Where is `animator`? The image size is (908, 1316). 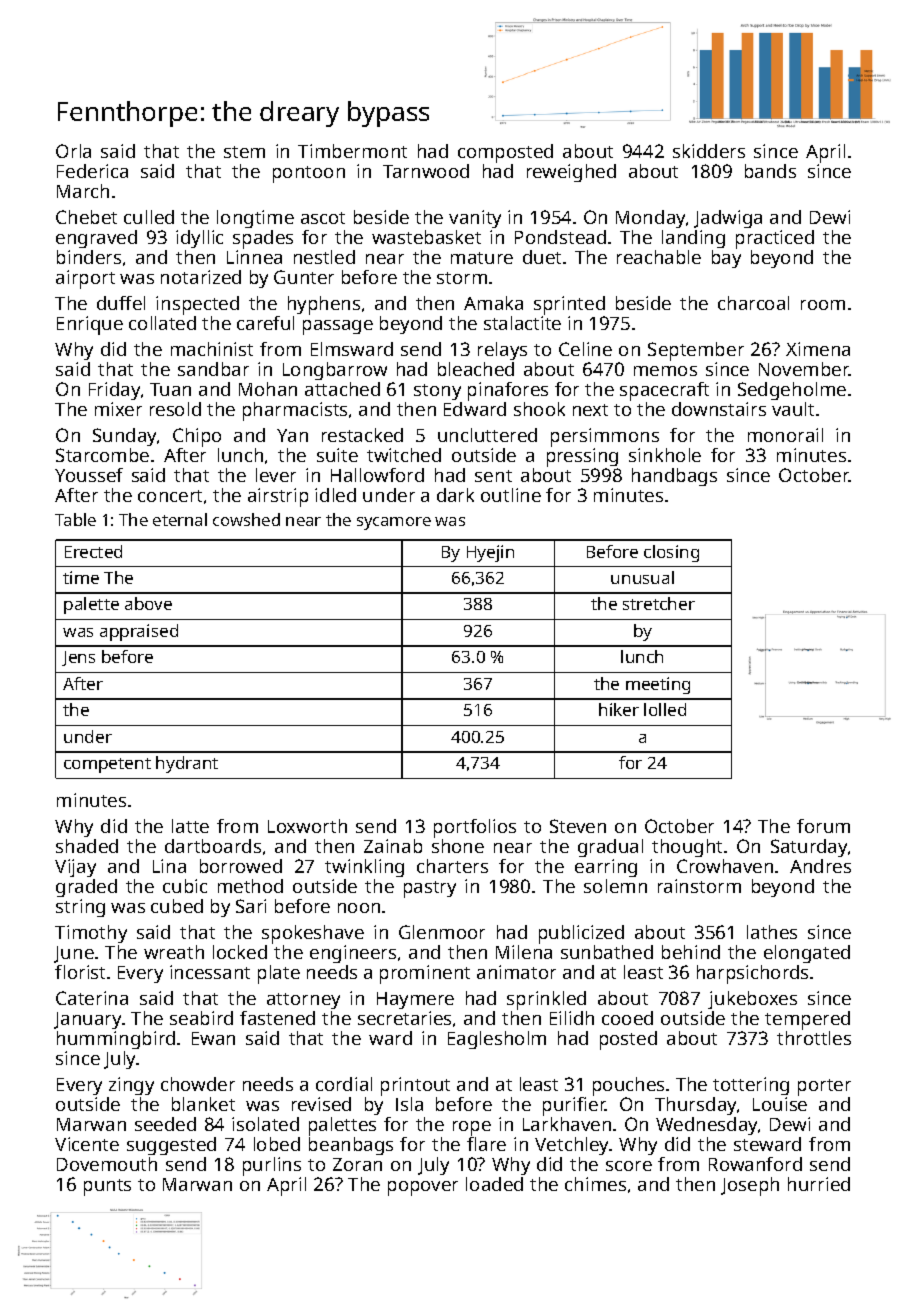
animator is located at coordinates (516, 972).
